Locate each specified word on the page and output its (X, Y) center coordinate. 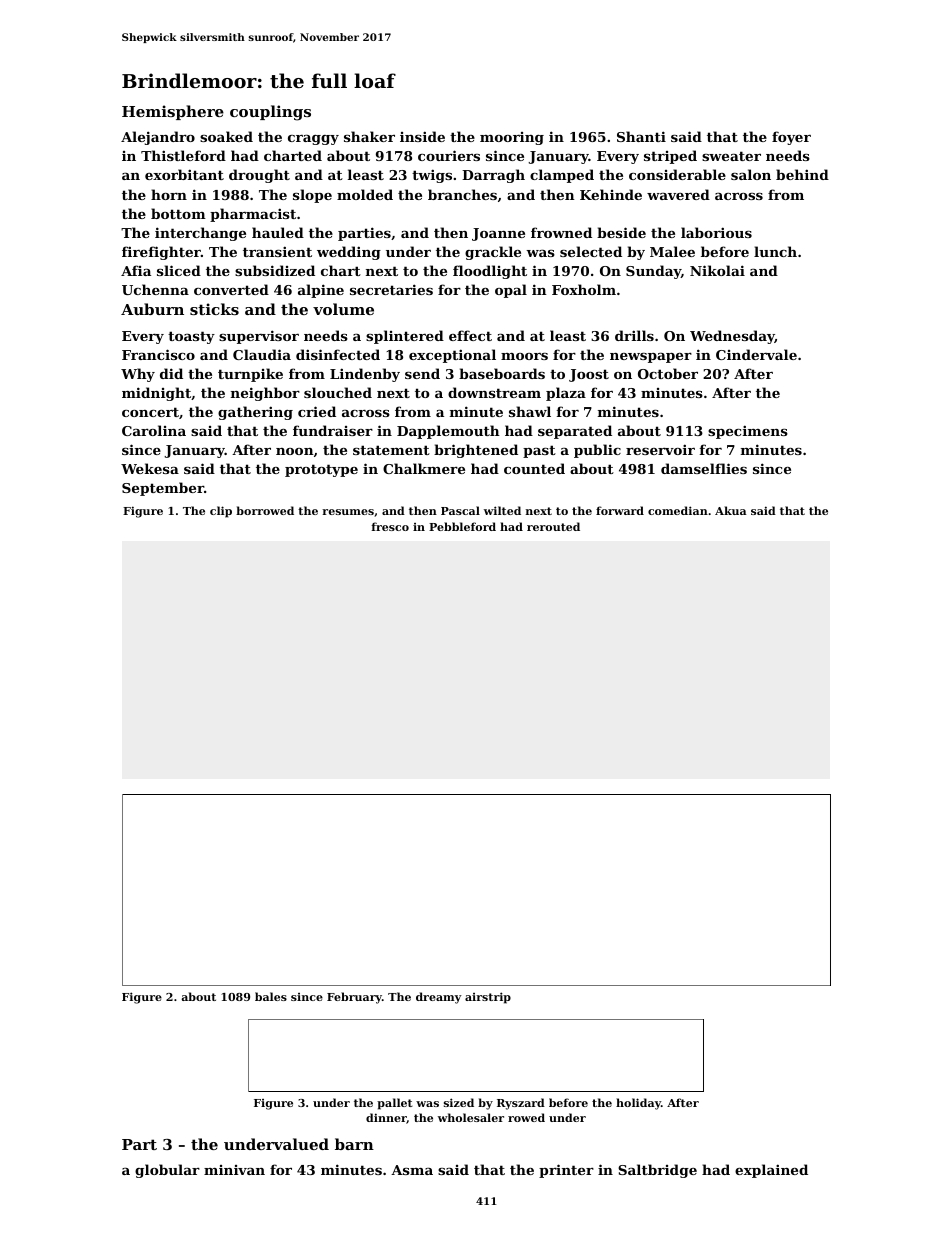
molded (365, 194)
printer (566, 1171)
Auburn (152, 309)
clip (221, 512)
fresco (390, 526)
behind (802, 174)
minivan (234, 1170)
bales (271, 996)
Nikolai (717, 270)
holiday (638, 1104)
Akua (731, 510)
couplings (270, 113)
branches (462, 194)
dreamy (439, 998)
